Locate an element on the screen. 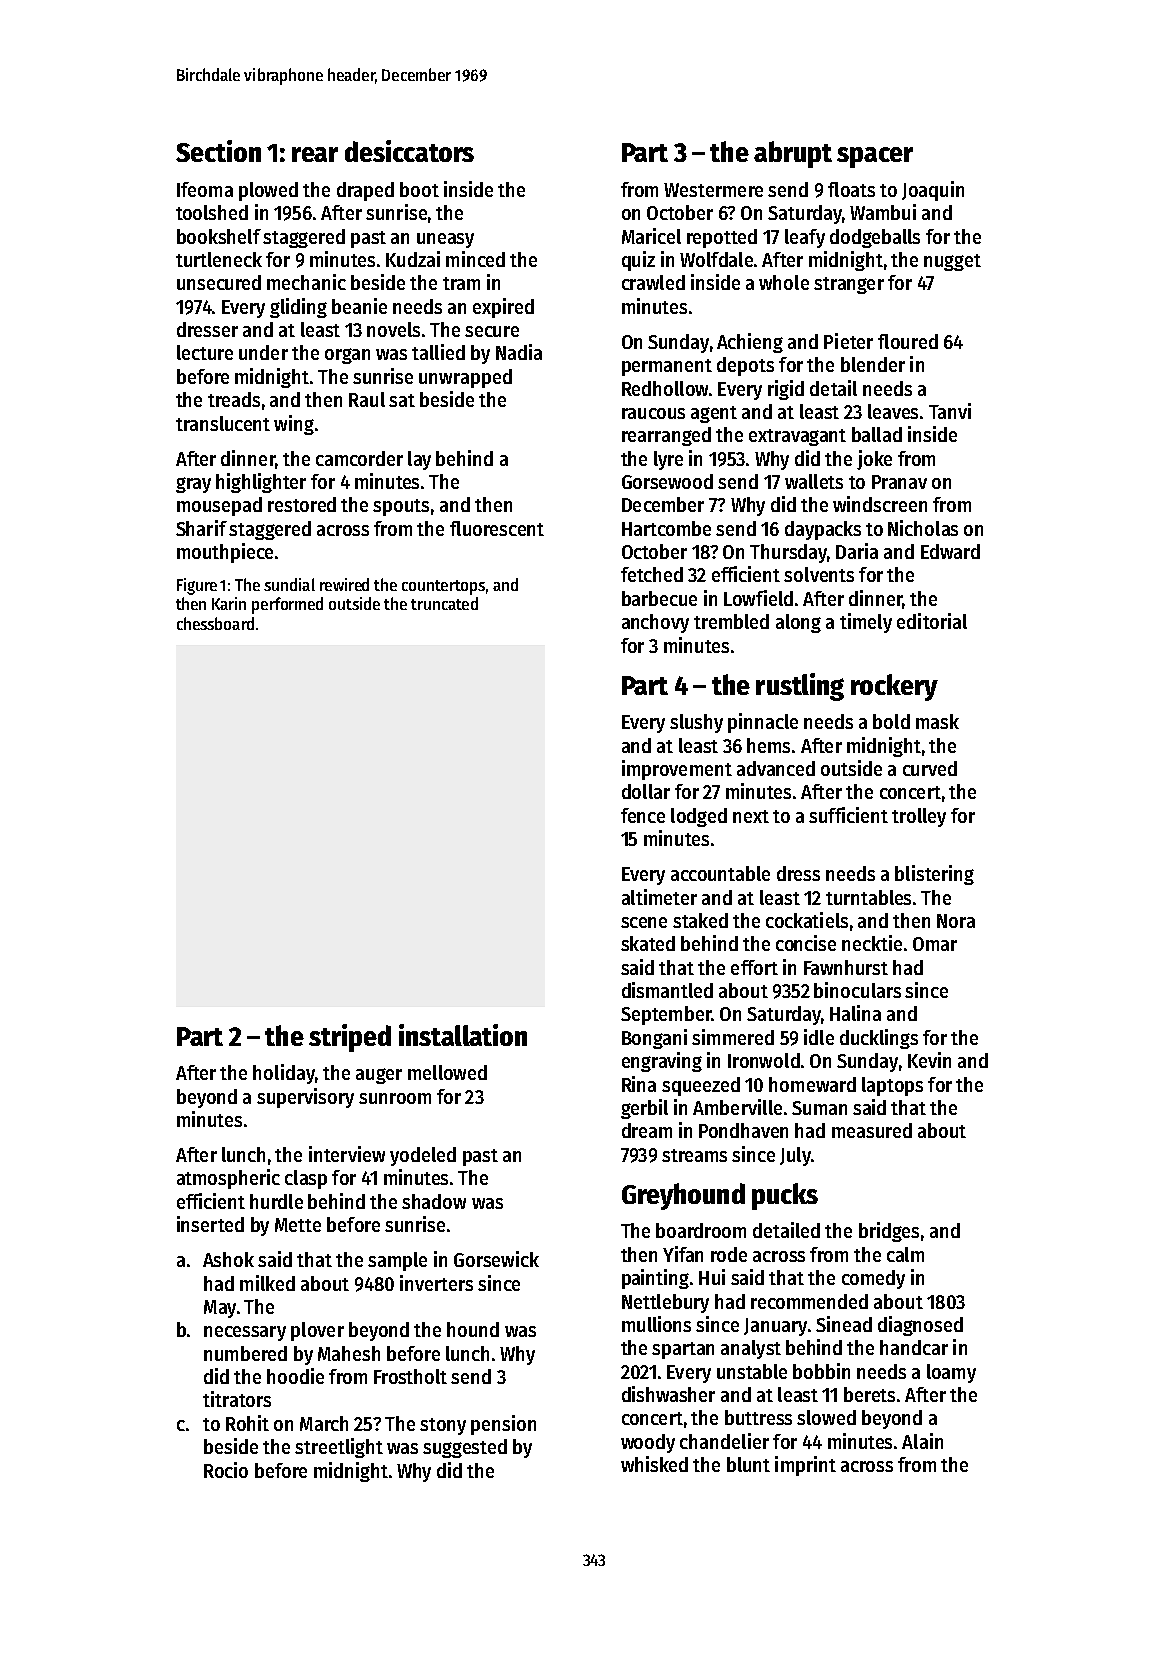 Image resolution: width=1165 pixels, height=1654 pixels. truncated is located at coordinates (444, 603).
